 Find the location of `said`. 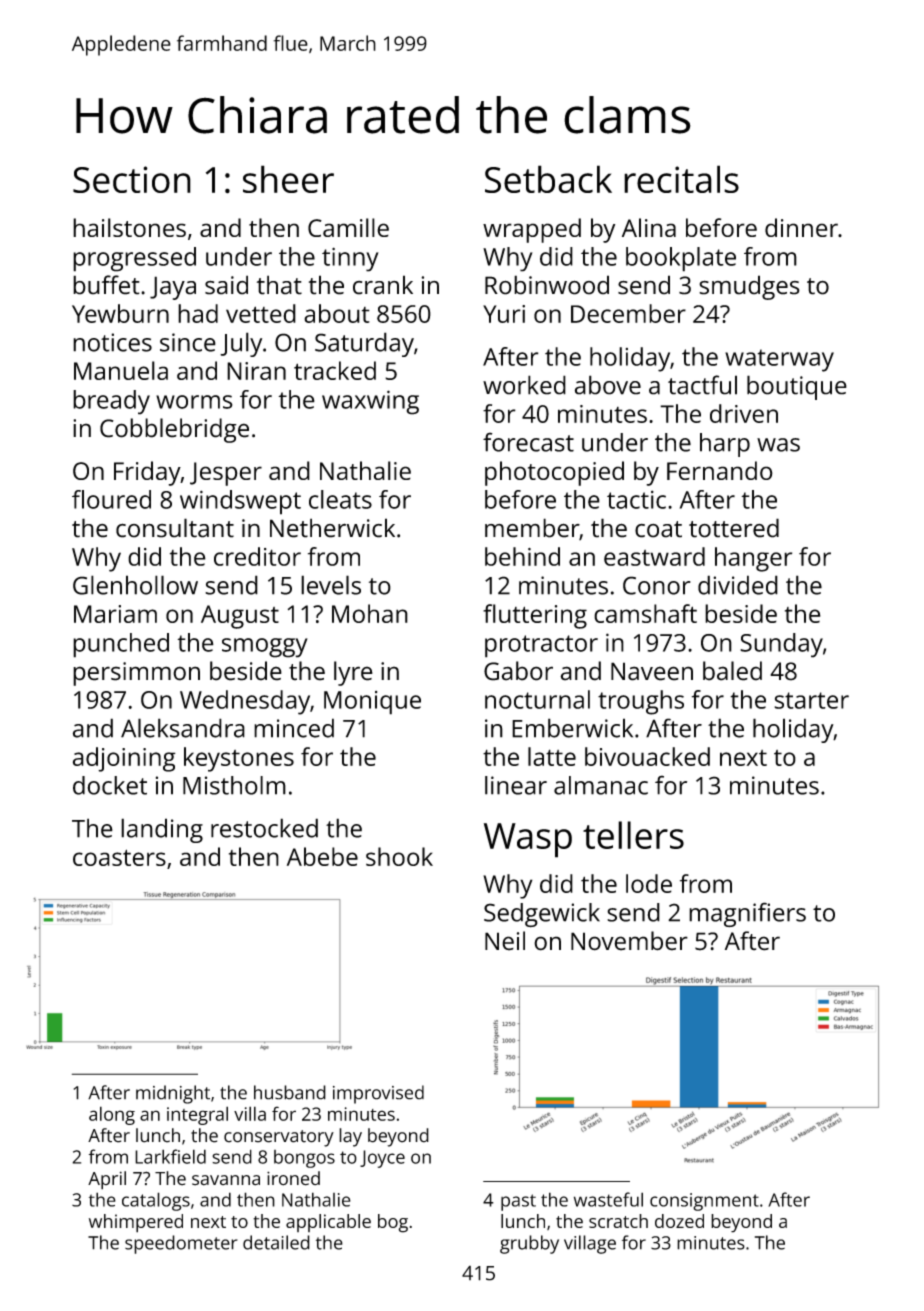

said is located at coordinates (226, 285).
